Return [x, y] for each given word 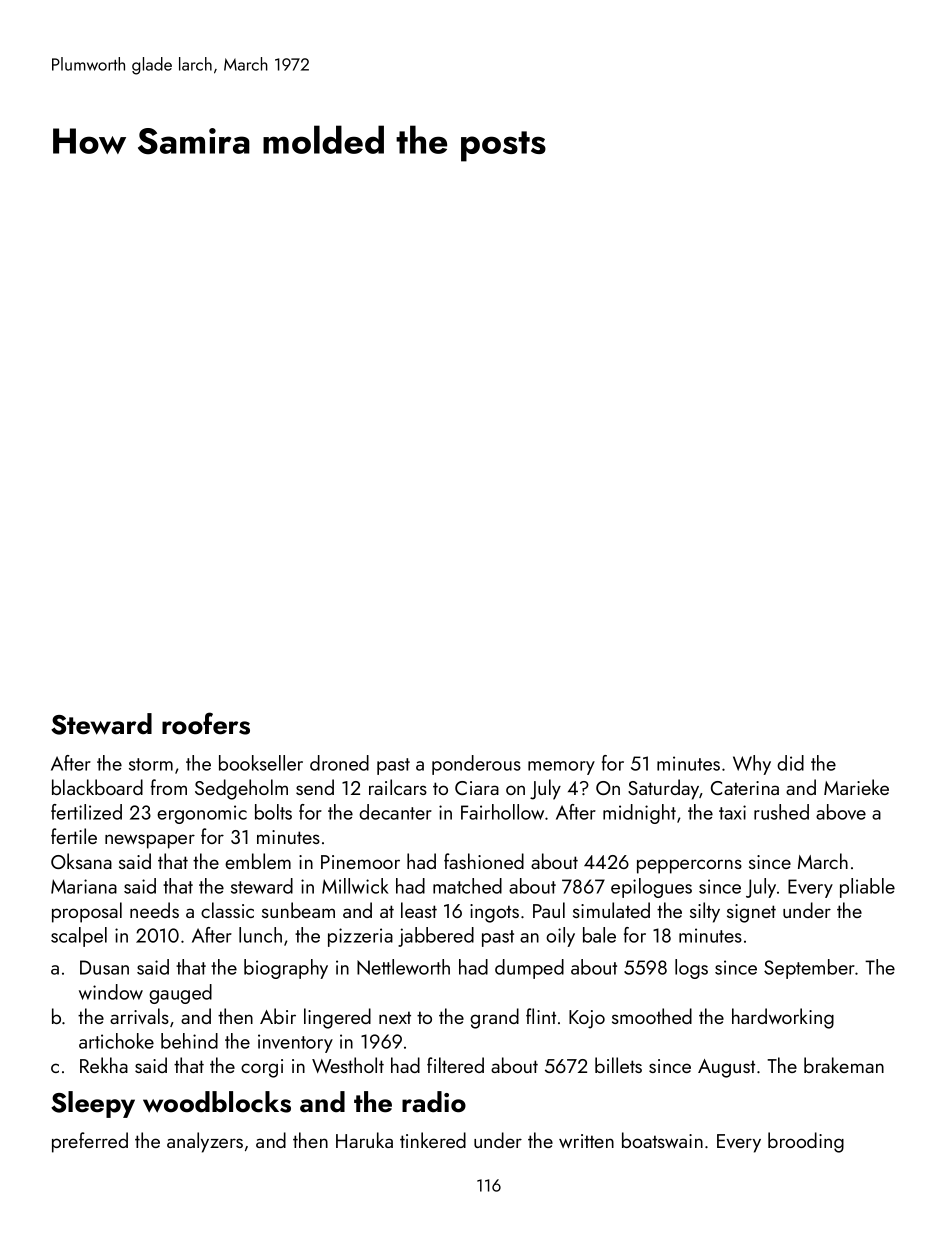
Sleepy [93, 1104]
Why [752, 765]
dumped [529, 969]
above [841, 812]
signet [751, 913]
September [809, 969]
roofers [206, 723]
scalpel [79, 937]
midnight [639, 814]
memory [561, 768]
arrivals [139, 1016]
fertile [74, 836]
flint [541, 1016]
